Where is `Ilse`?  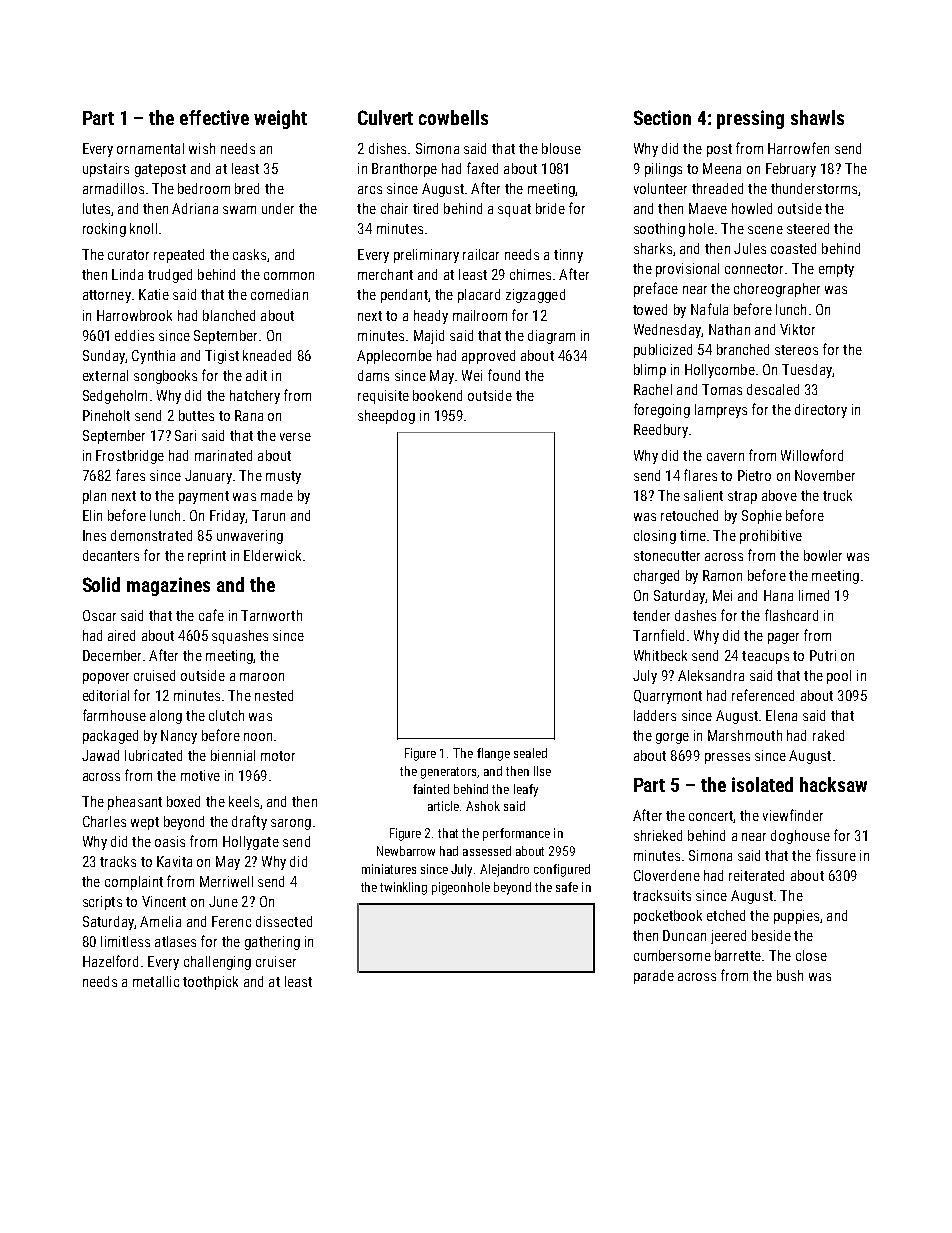
Ilse is located at coordinates (542, 771).
